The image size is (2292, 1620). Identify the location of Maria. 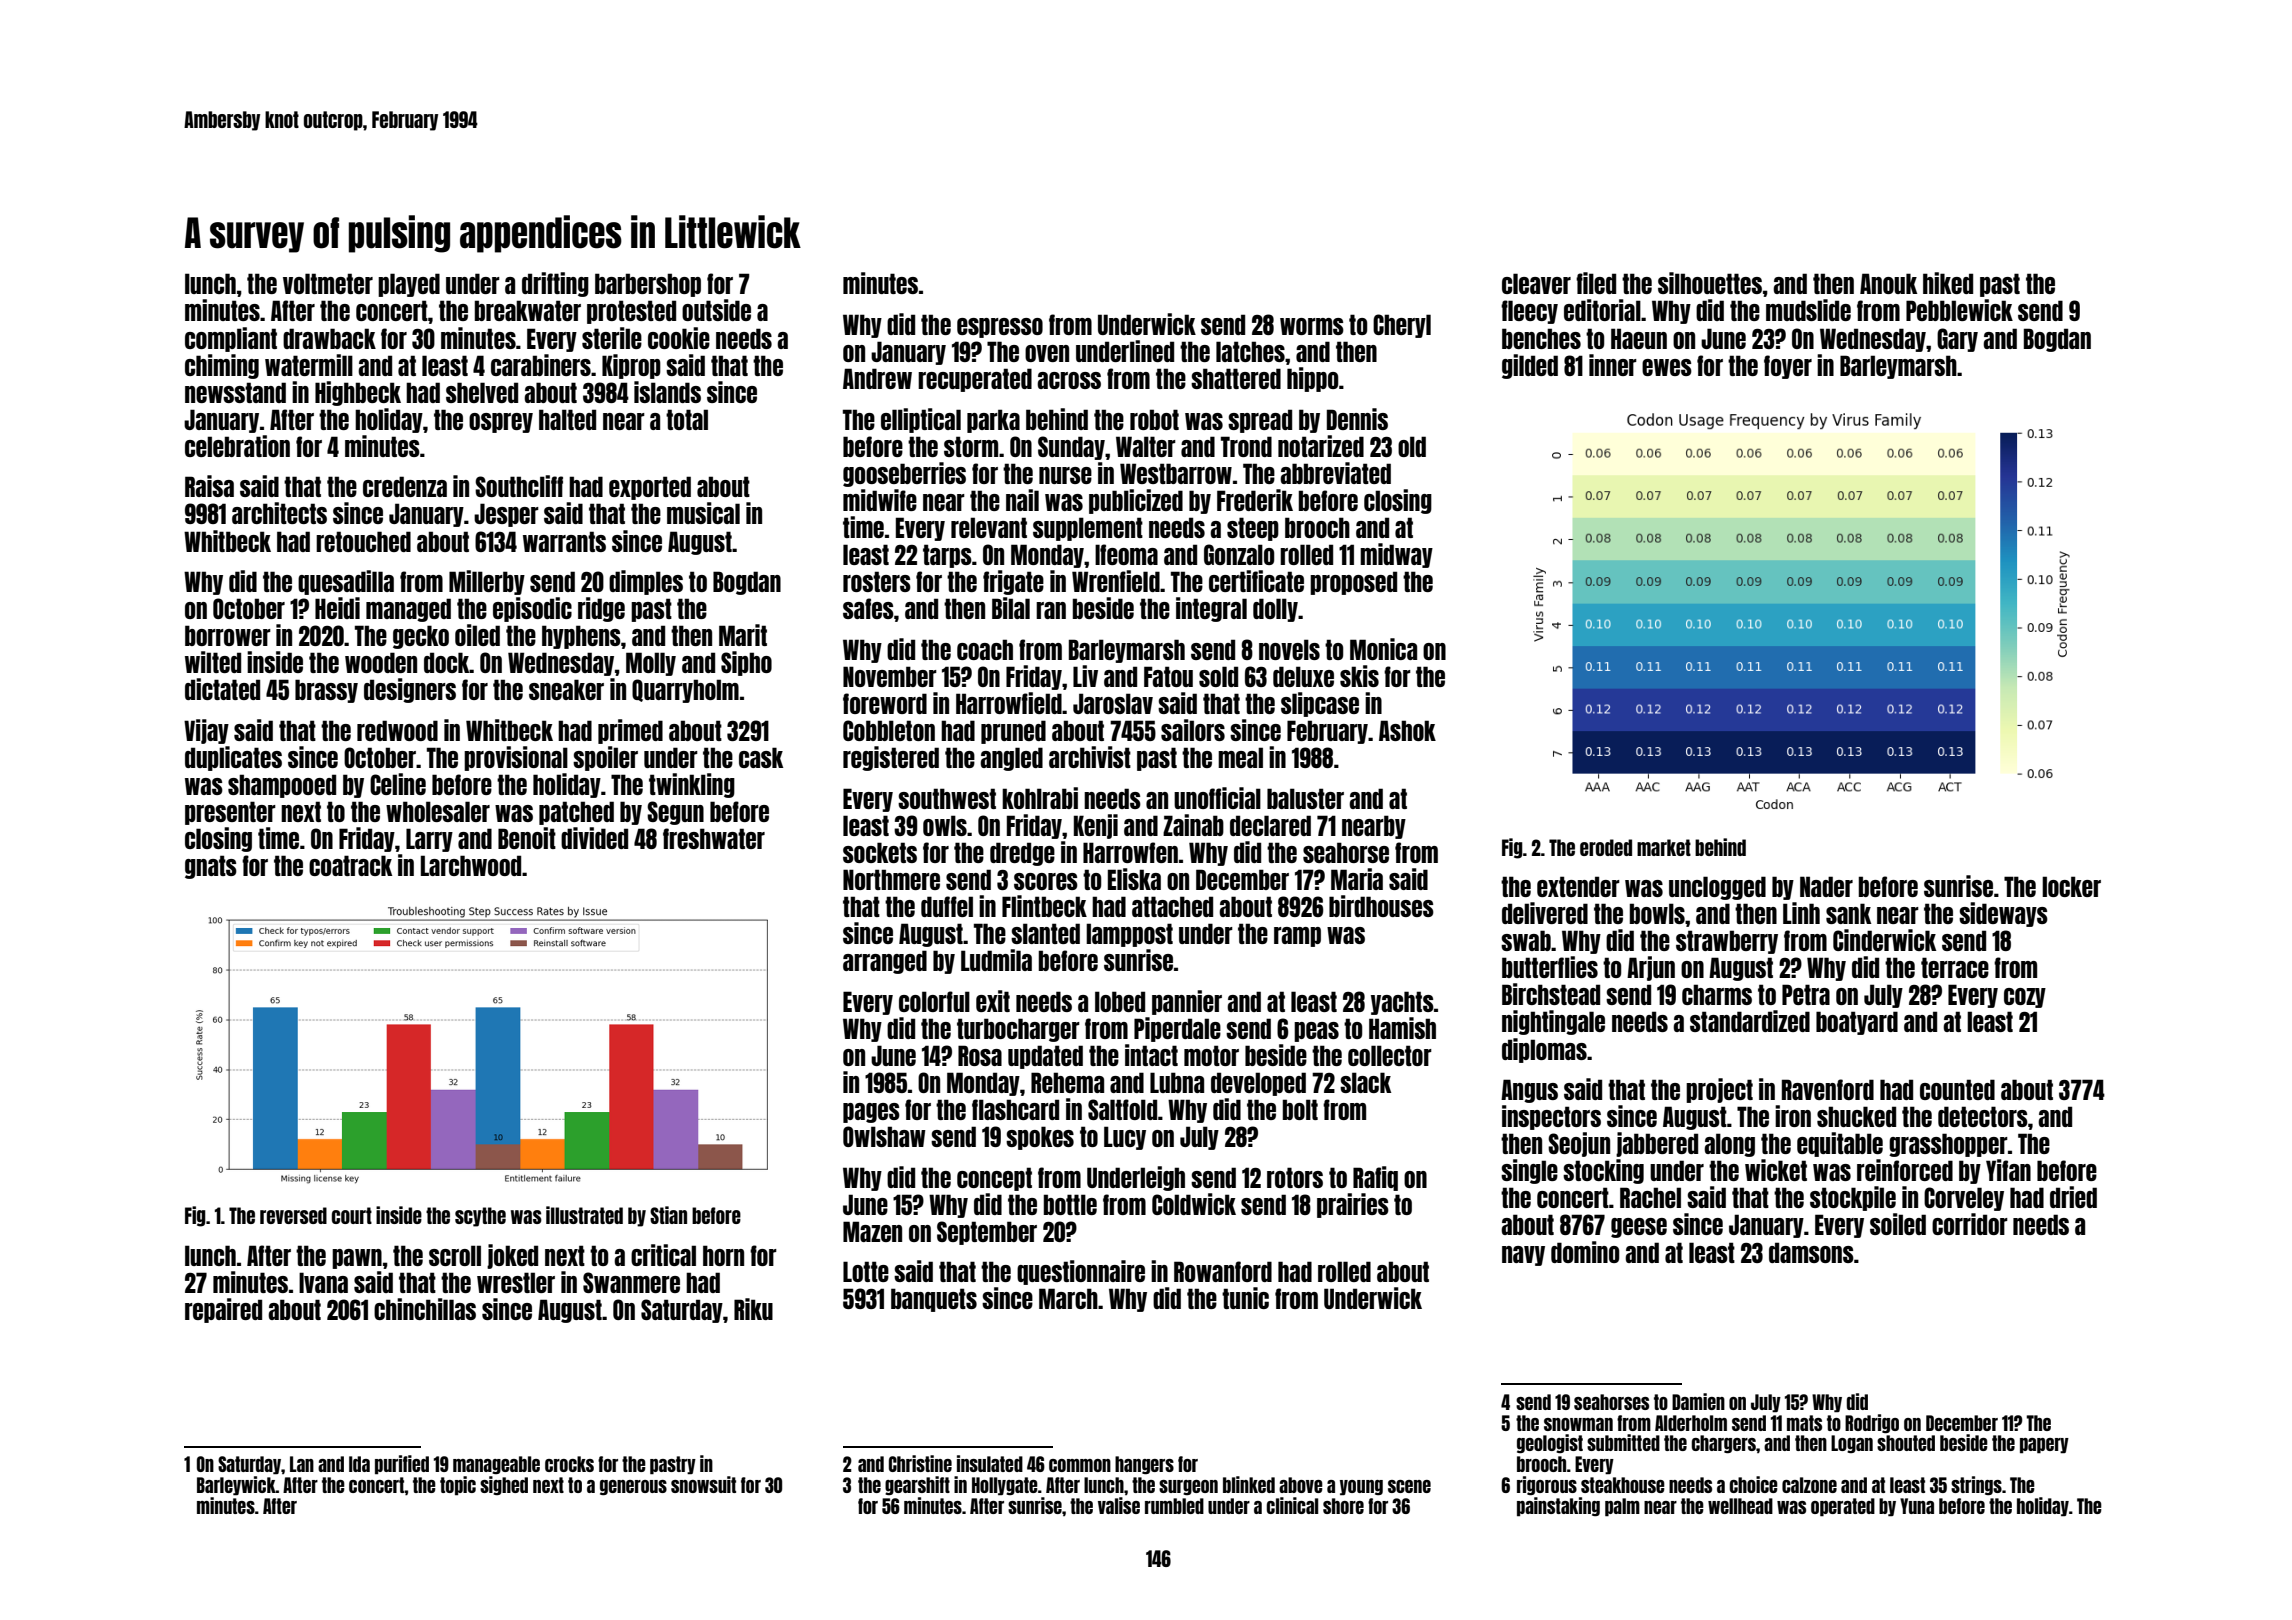
(1357, 879).
